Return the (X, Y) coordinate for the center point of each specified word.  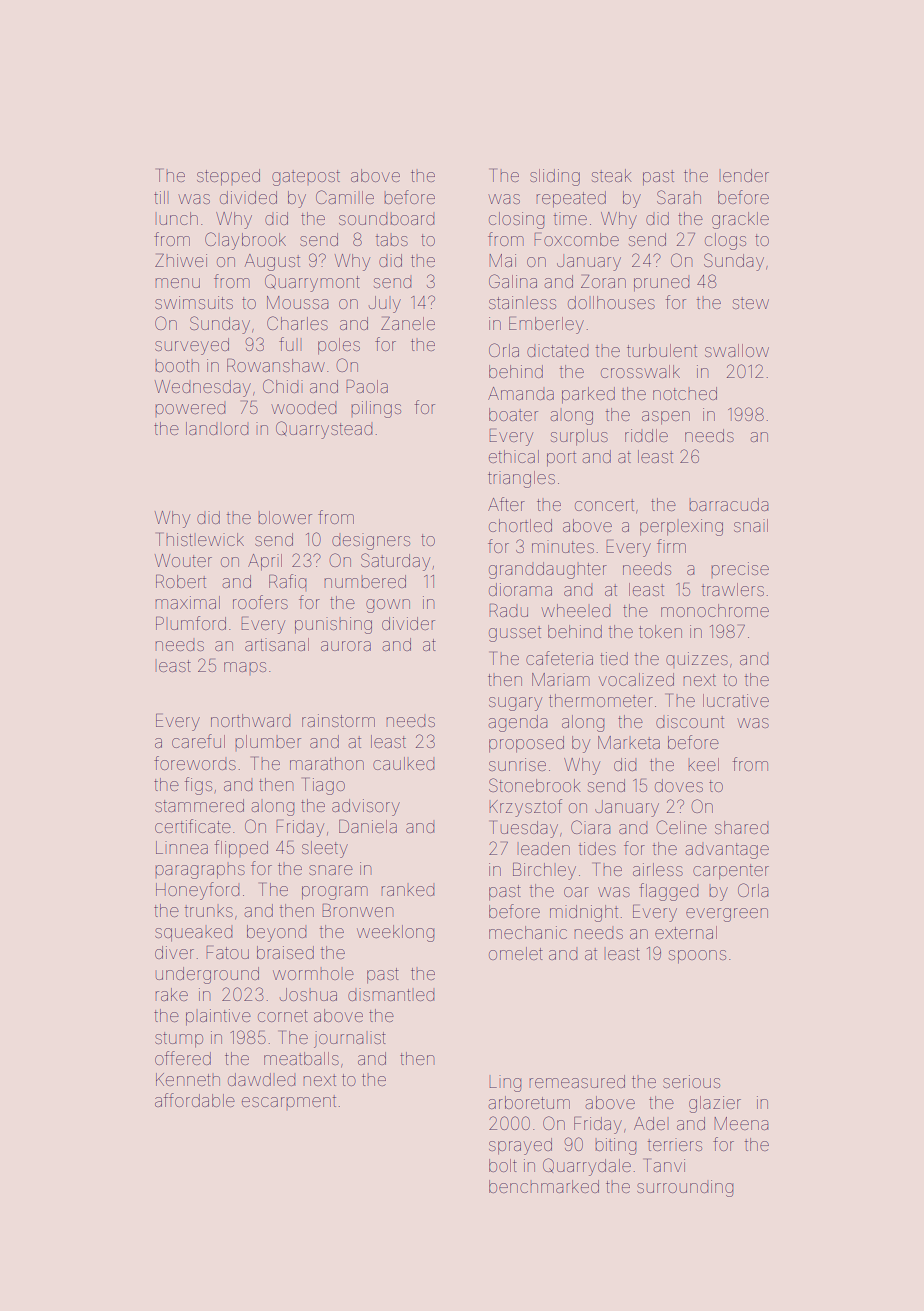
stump (179, 1040)
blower (285, 517)
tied (614, 658)
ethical (514, 456)
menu (177, 283)
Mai (502, 260)
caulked (404, 763)
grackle (740, 220)
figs (198, 786)
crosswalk (640, 371)
